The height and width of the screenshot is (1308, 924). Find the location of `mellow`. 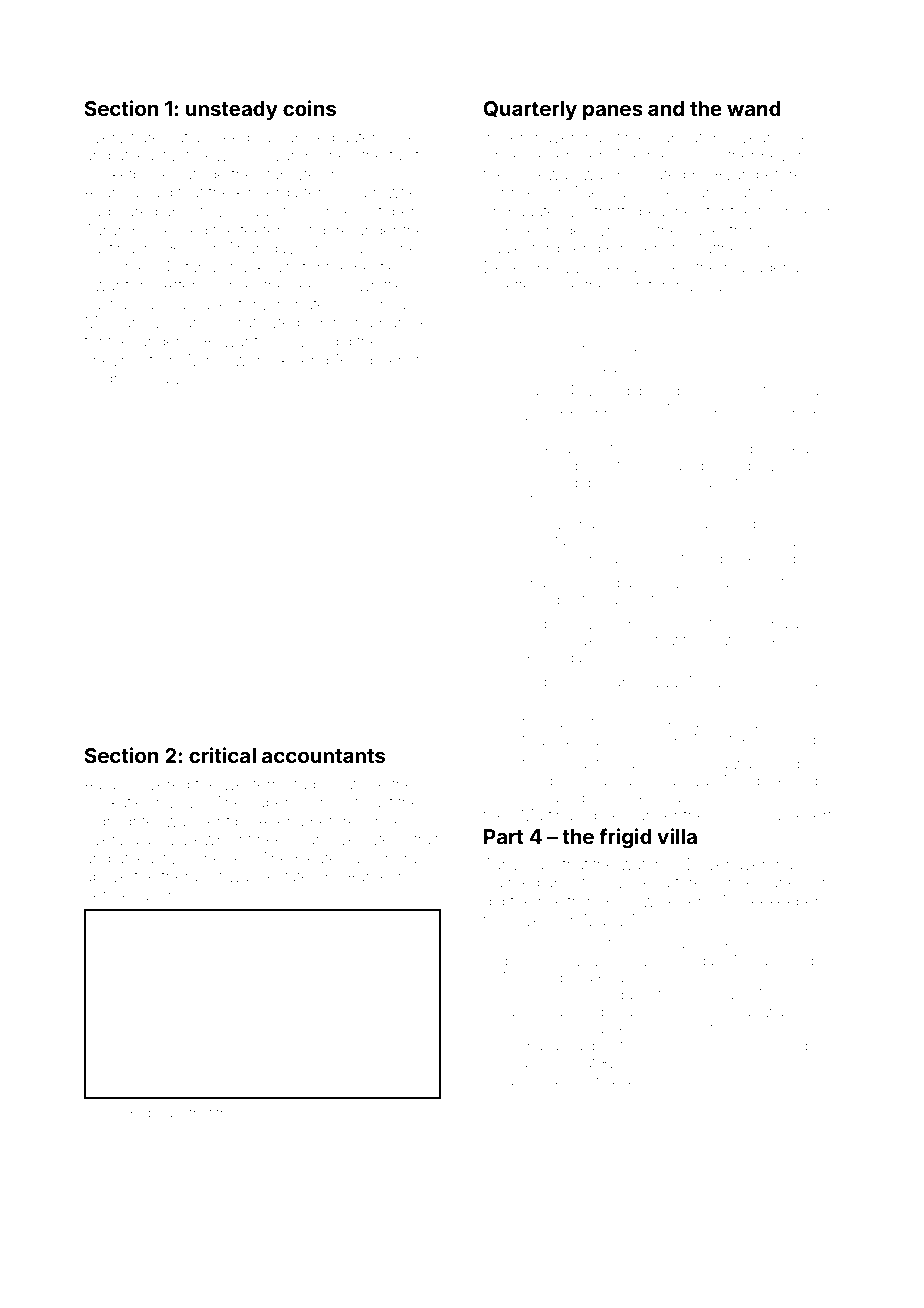

mellow is located at coordinates (673, 155).
